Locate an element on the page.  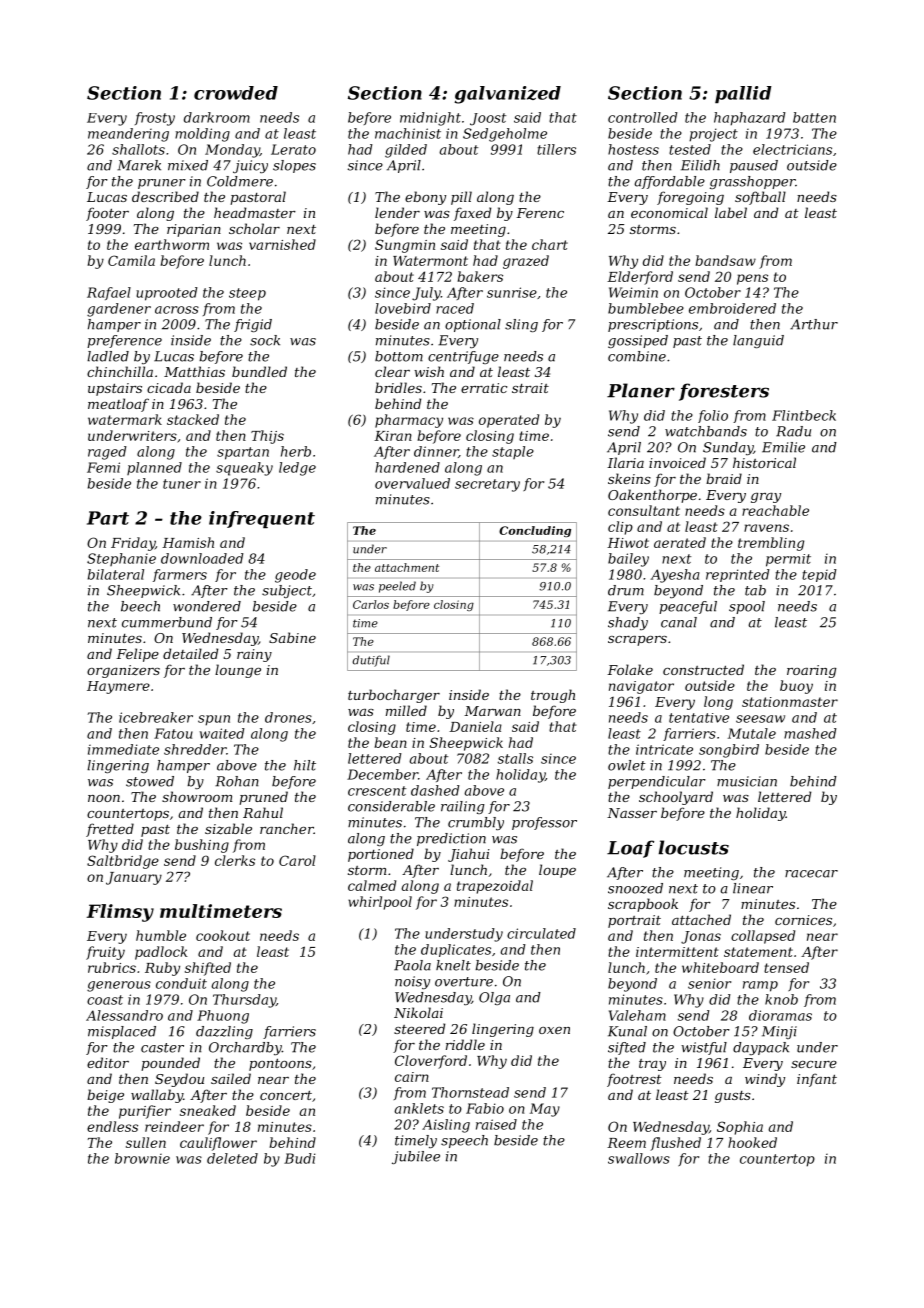
pallid is located at coordinates (743, 94).
